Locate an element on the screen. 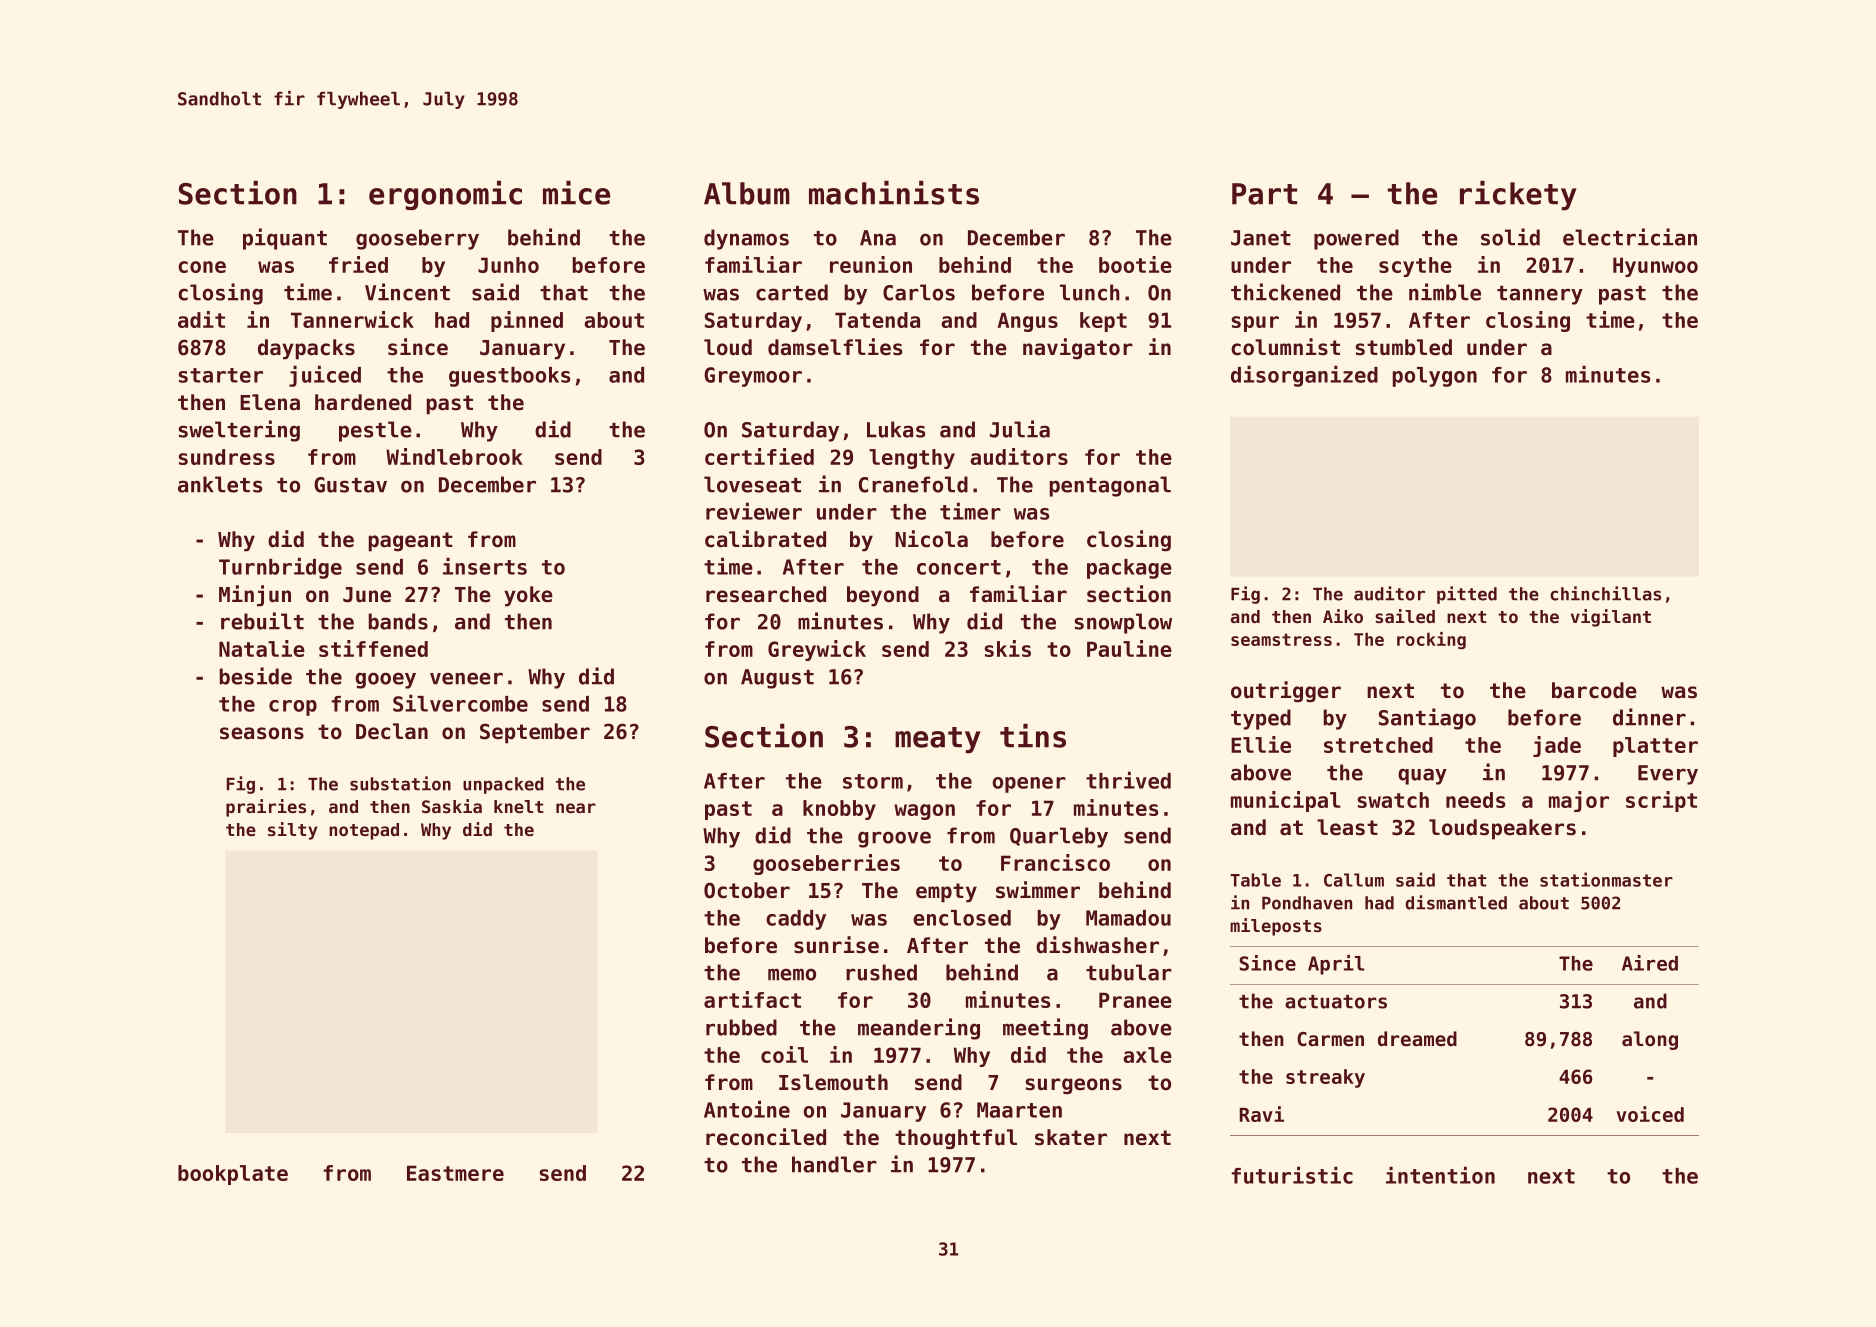 The width and height of the screenshot is (1876, 1327). Minjun is located at coordinates (255, 596).
